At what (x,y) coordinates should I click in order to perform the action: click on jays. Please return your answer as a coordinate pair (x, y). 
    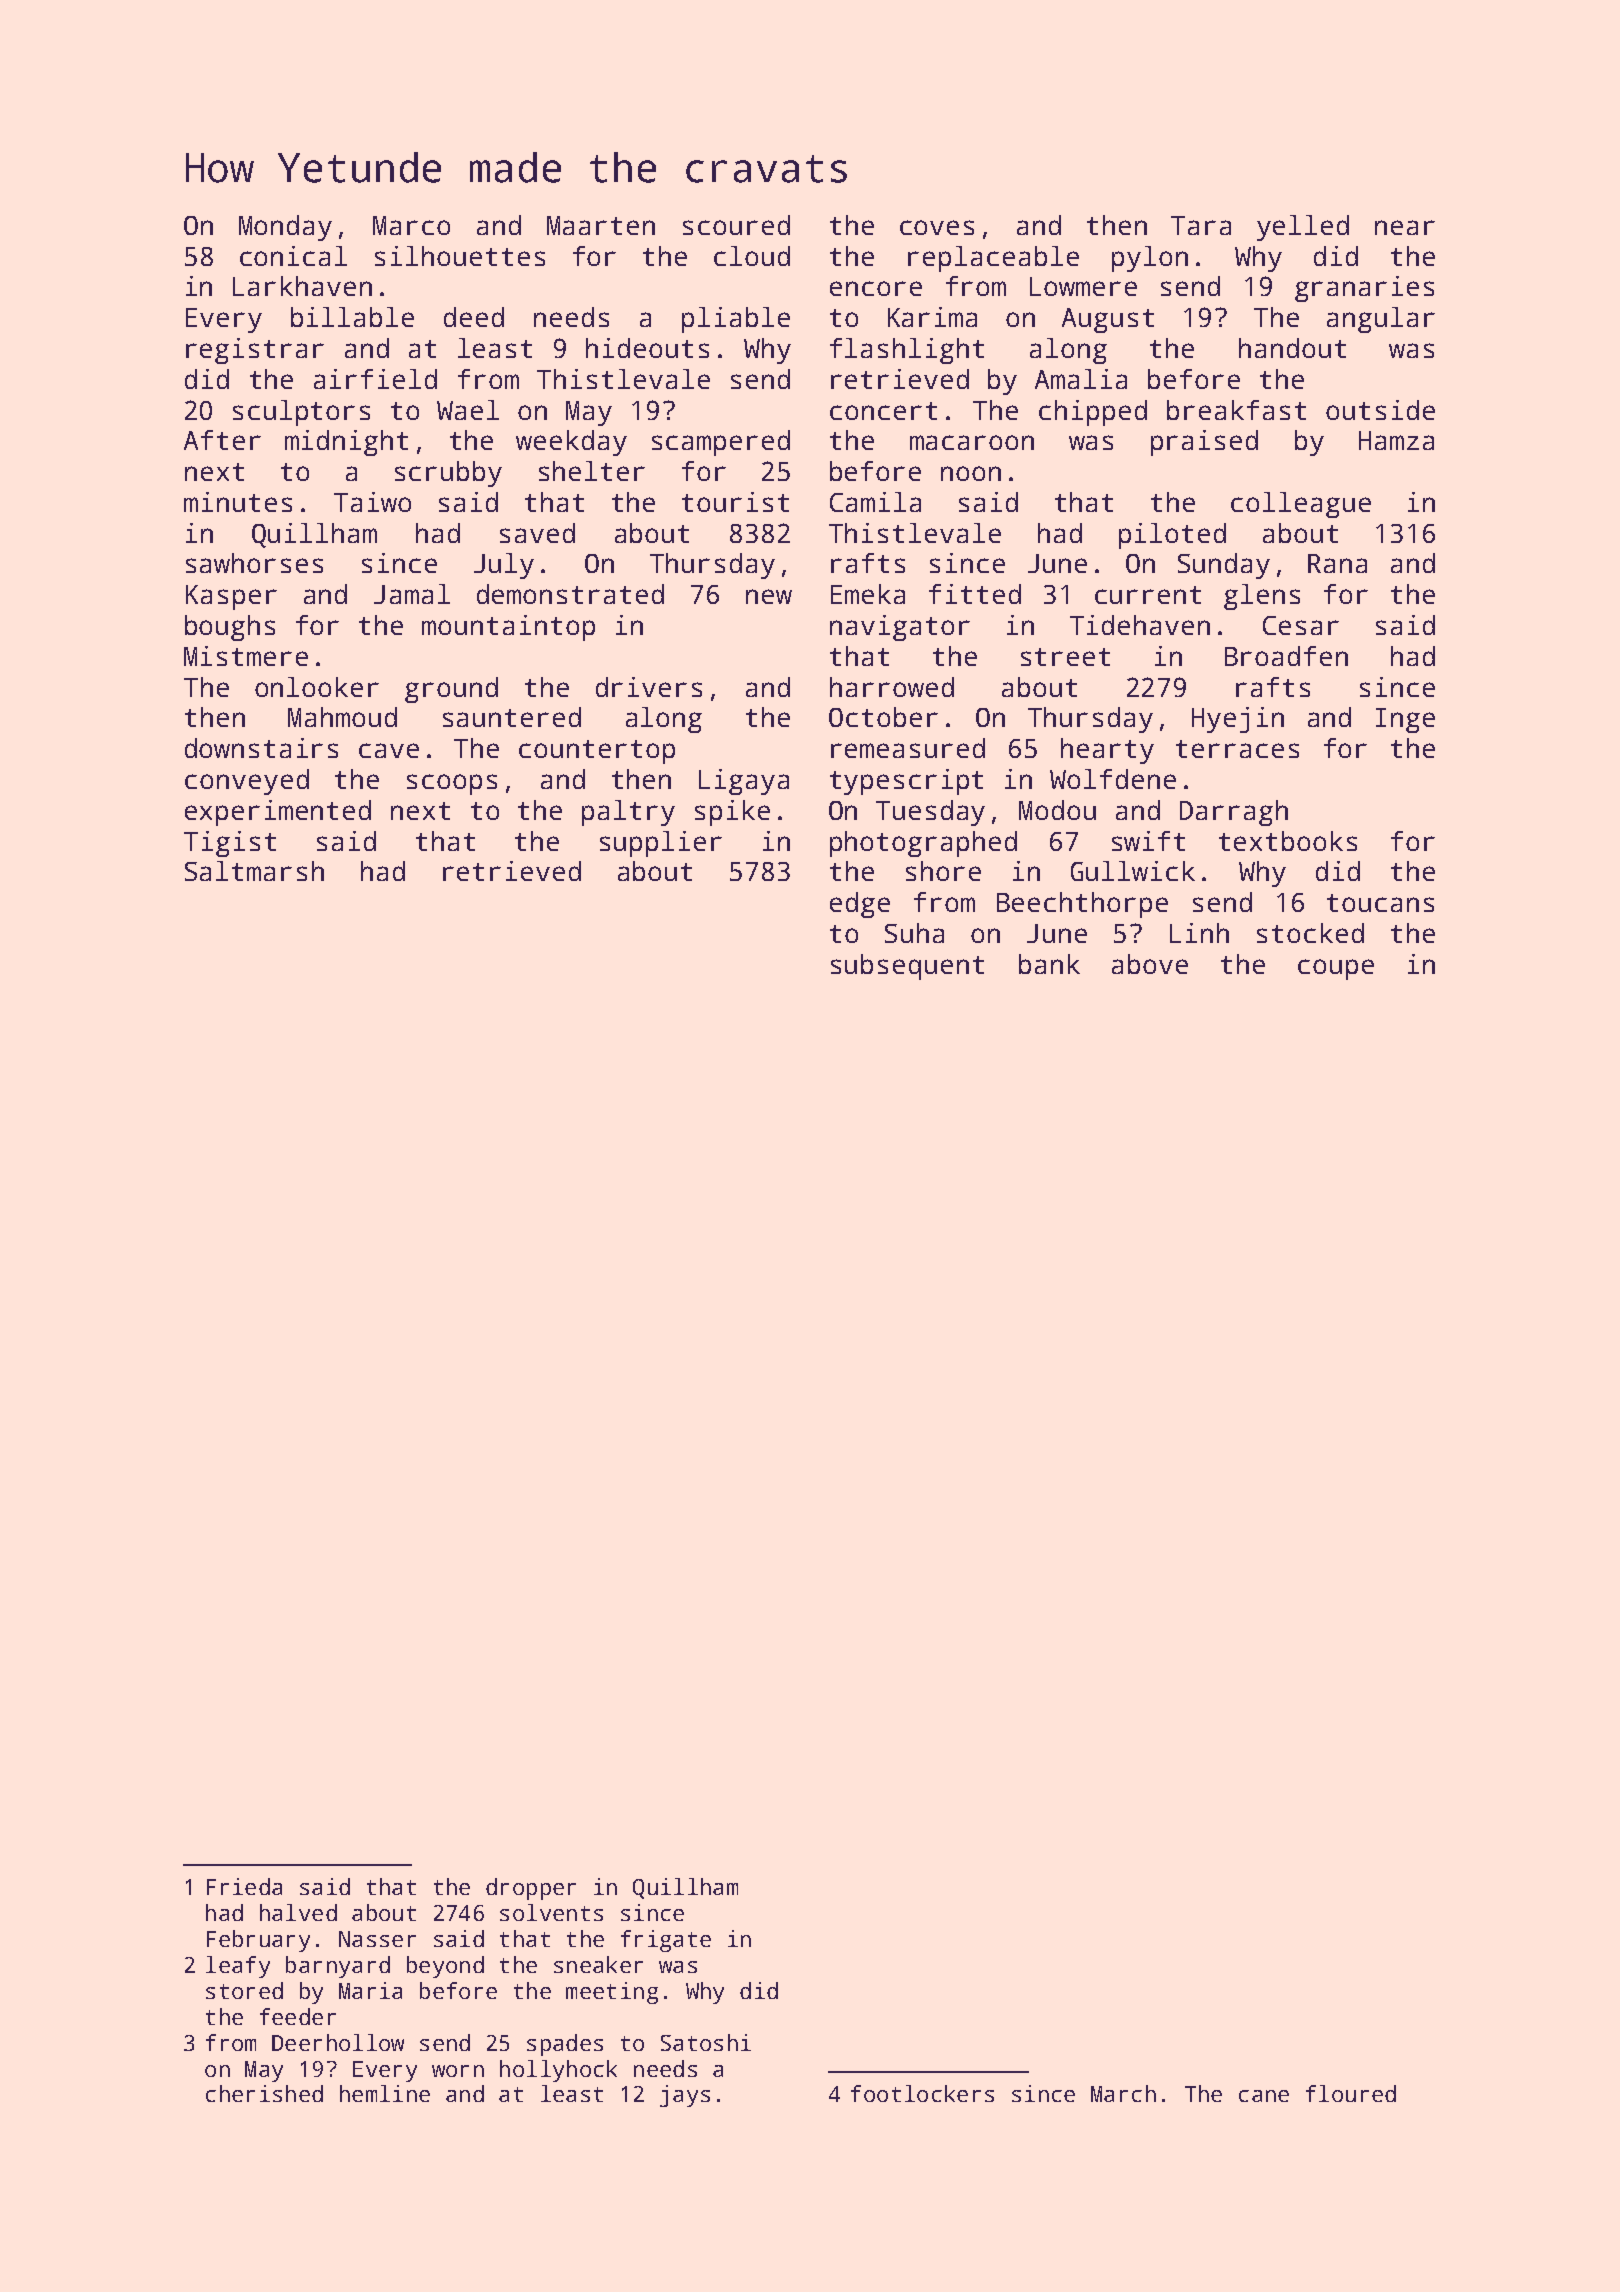
    Looking at the image, I should click on (685, 2096).
